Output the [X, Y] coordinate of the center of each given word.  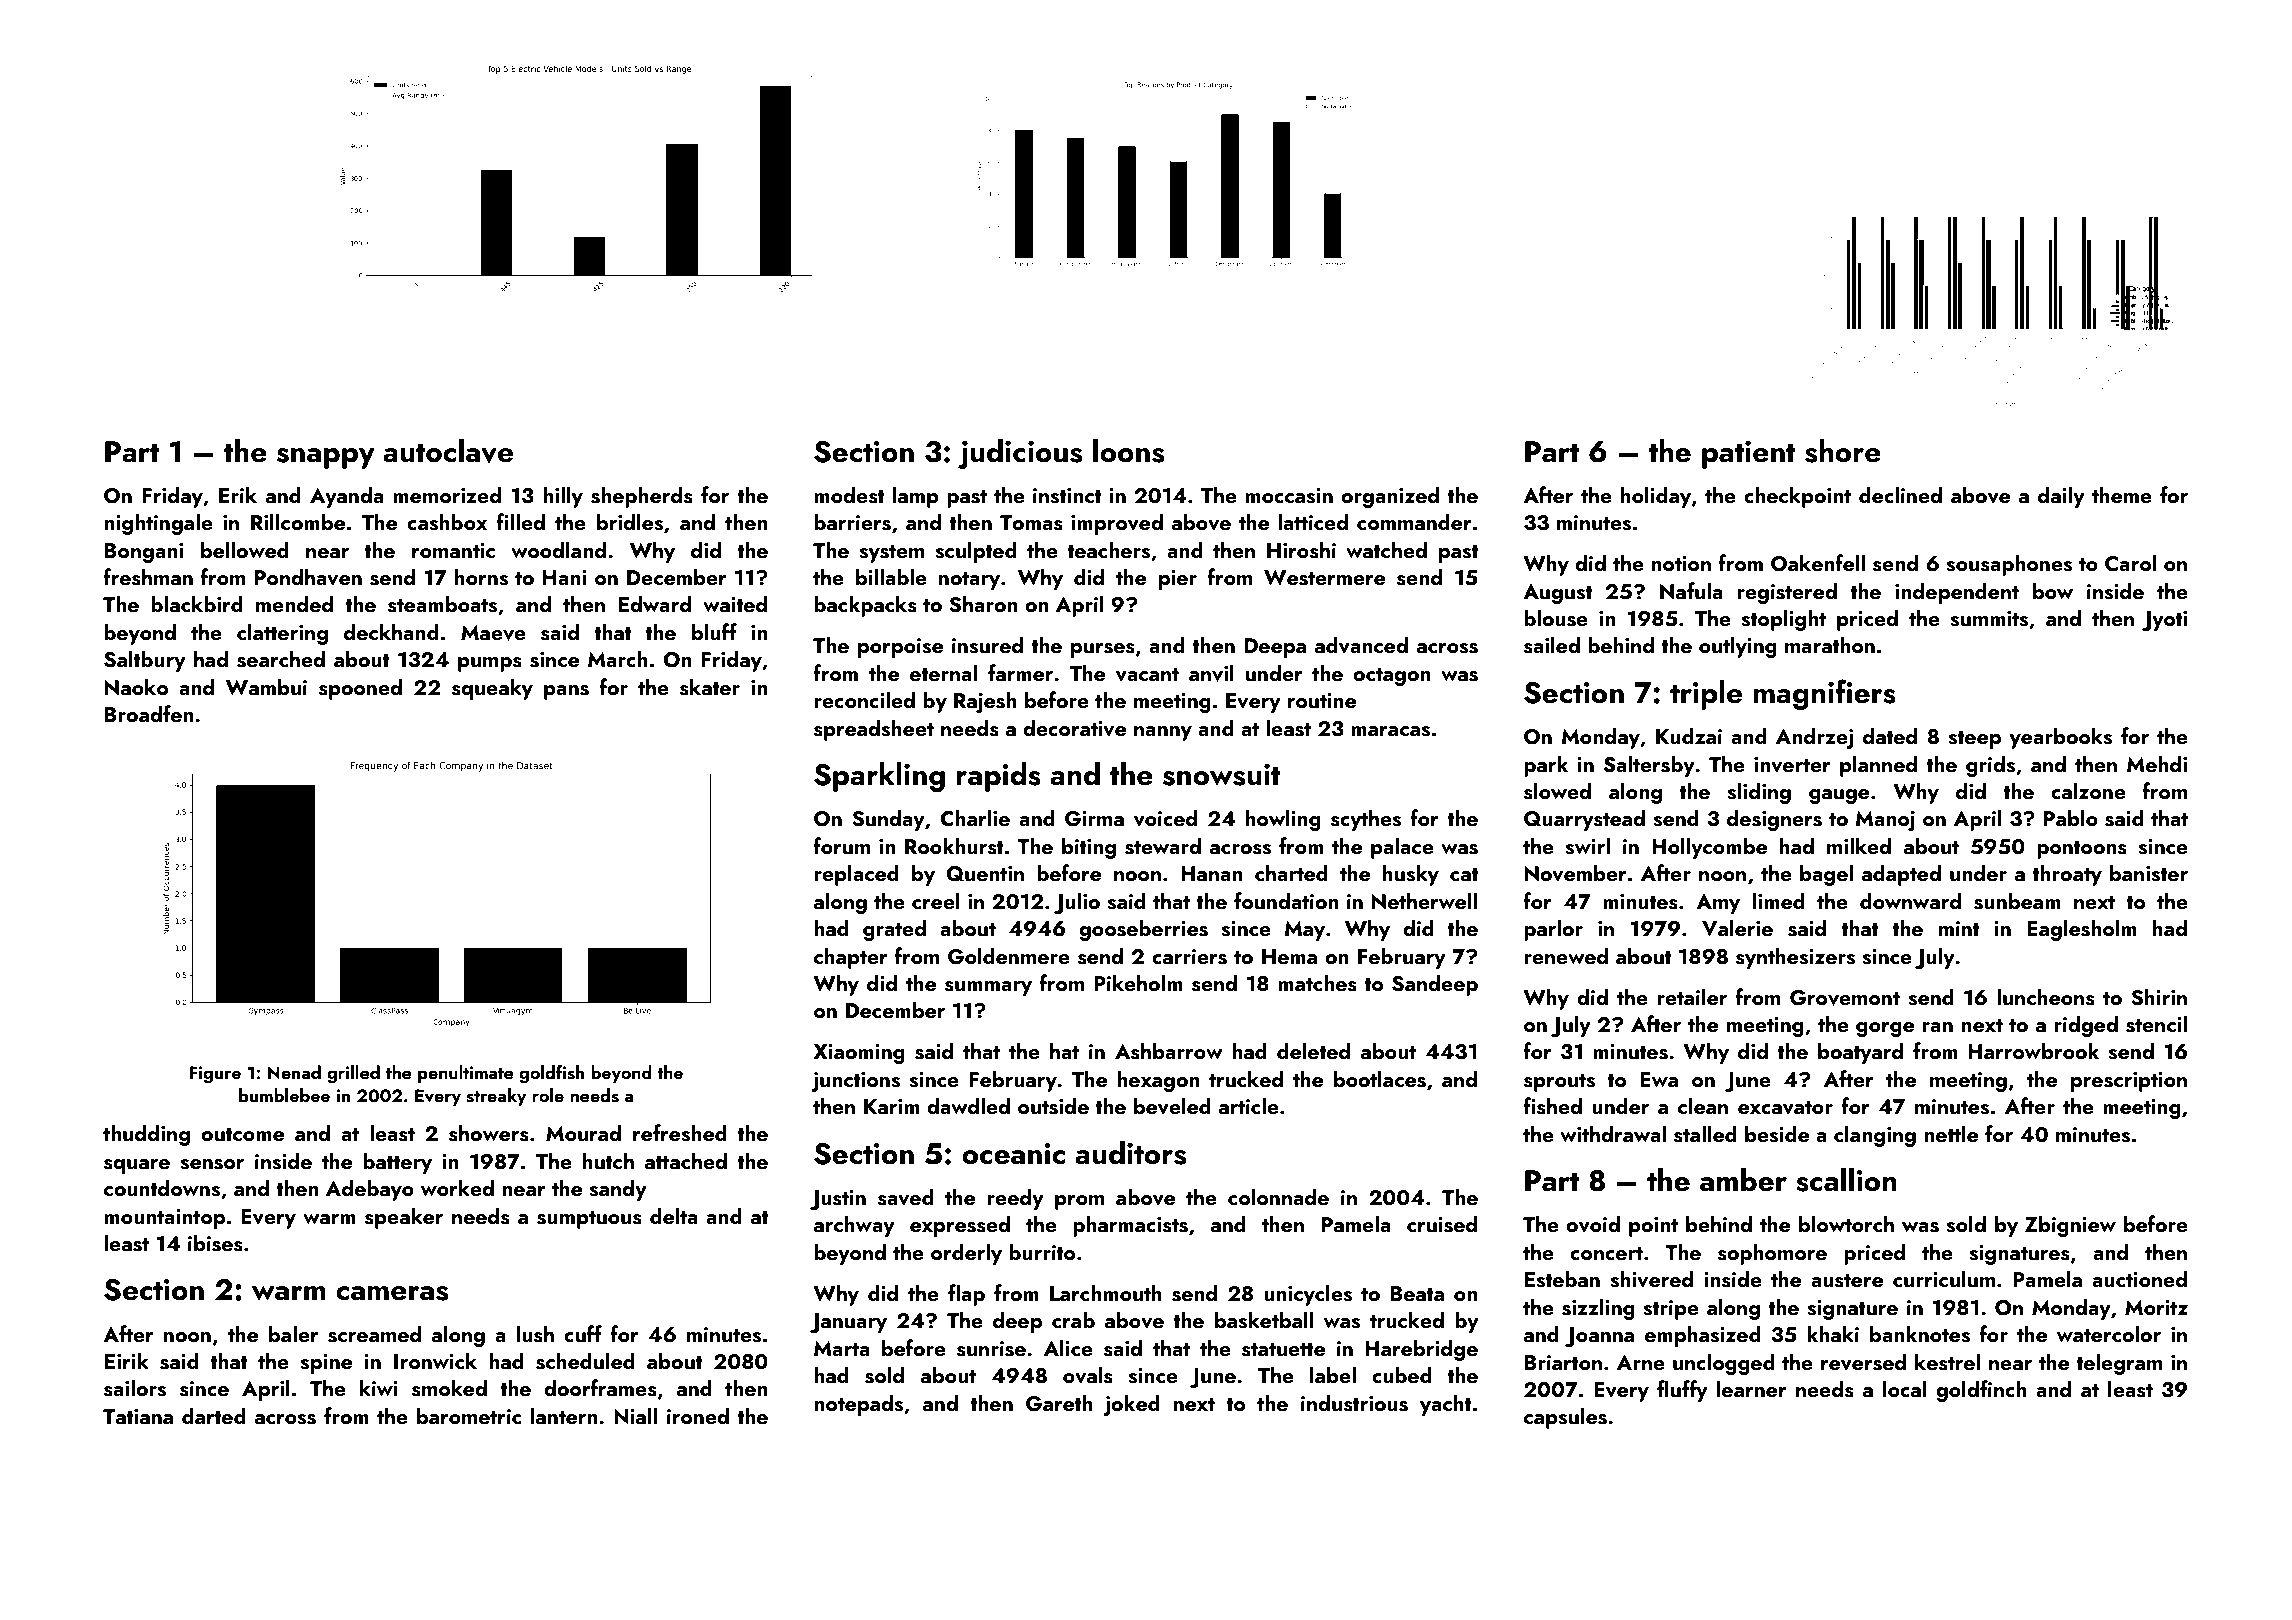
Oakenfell [1818, 563]
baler [294, 1333]
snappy [326, 458]
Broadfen [149, 713]
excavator [1785, 1108]
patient [1749, 455]
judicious [1020, 454]
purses [1103, 650]
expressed [960, 1226]
